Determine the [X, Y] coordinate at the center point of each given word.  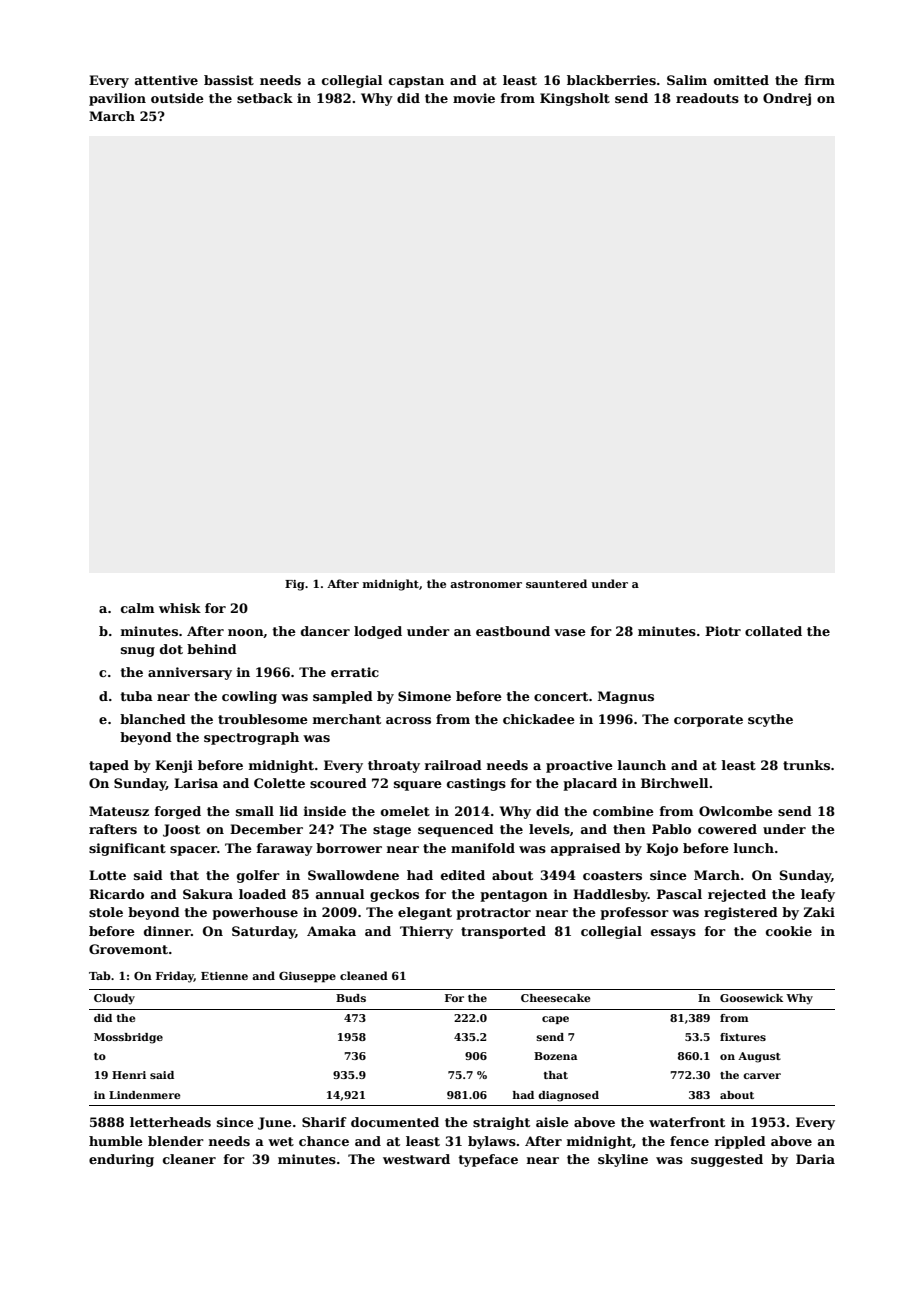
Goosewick [751, 998]
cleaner [189, 1159]
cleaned [364, 975]
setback [265, 98]
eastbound [513, 631]
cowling [249, 697]
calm [138, 608]
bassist [229, 80]
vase [570, 632]
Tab [100, 975]
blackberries [611, 80]
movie [474, 98]
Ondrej [787, 99]
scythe [770, 720]
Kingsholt [575, 99]
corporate [708, 721]
